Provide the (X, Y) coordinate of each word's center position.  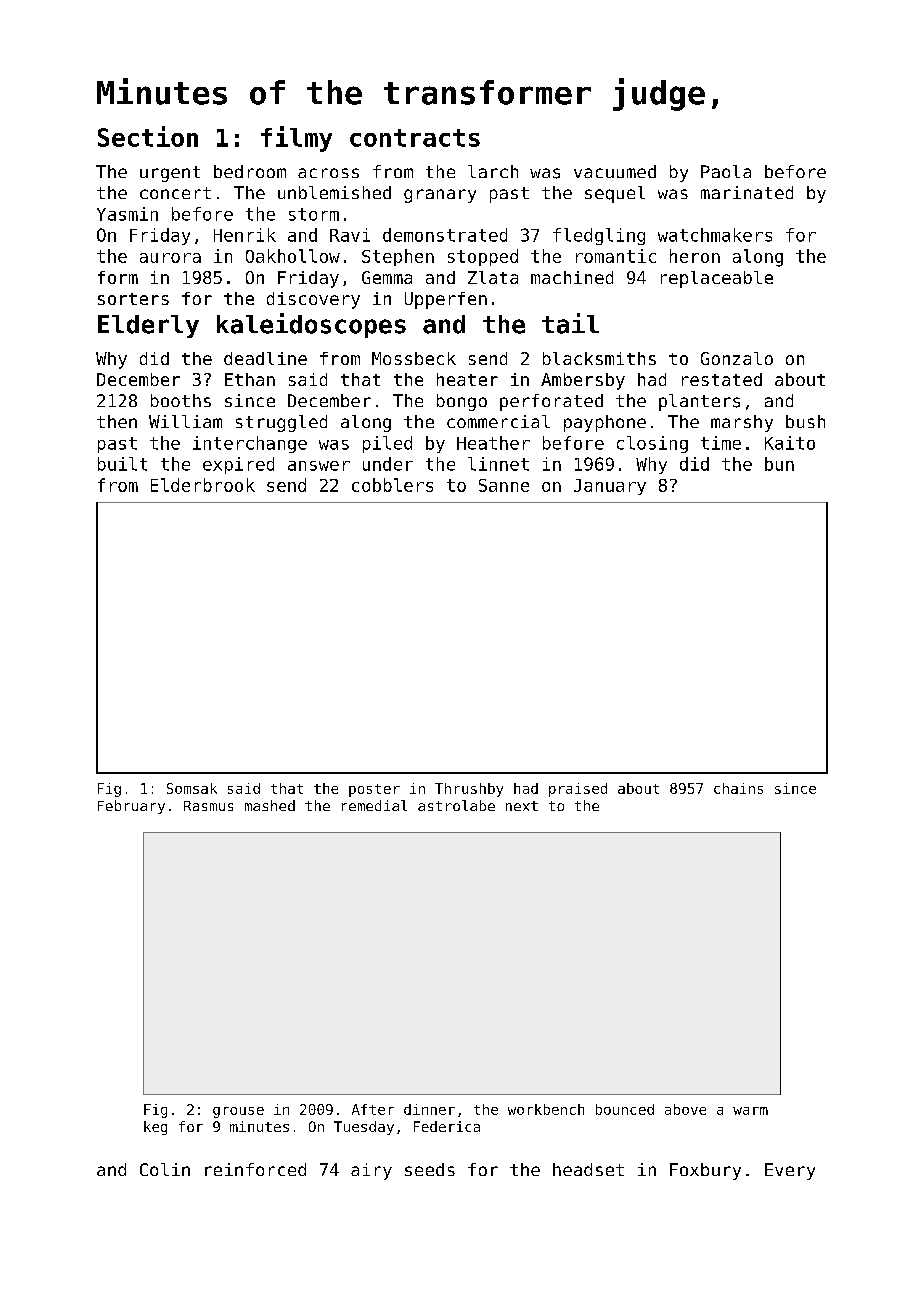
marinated (747, 192)
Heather (493, 443)
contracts (415, 138)
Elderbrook (203, 485)
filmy (296, 139)
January (610, 487)
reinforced (255, 1169)
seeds (430, 1169)
